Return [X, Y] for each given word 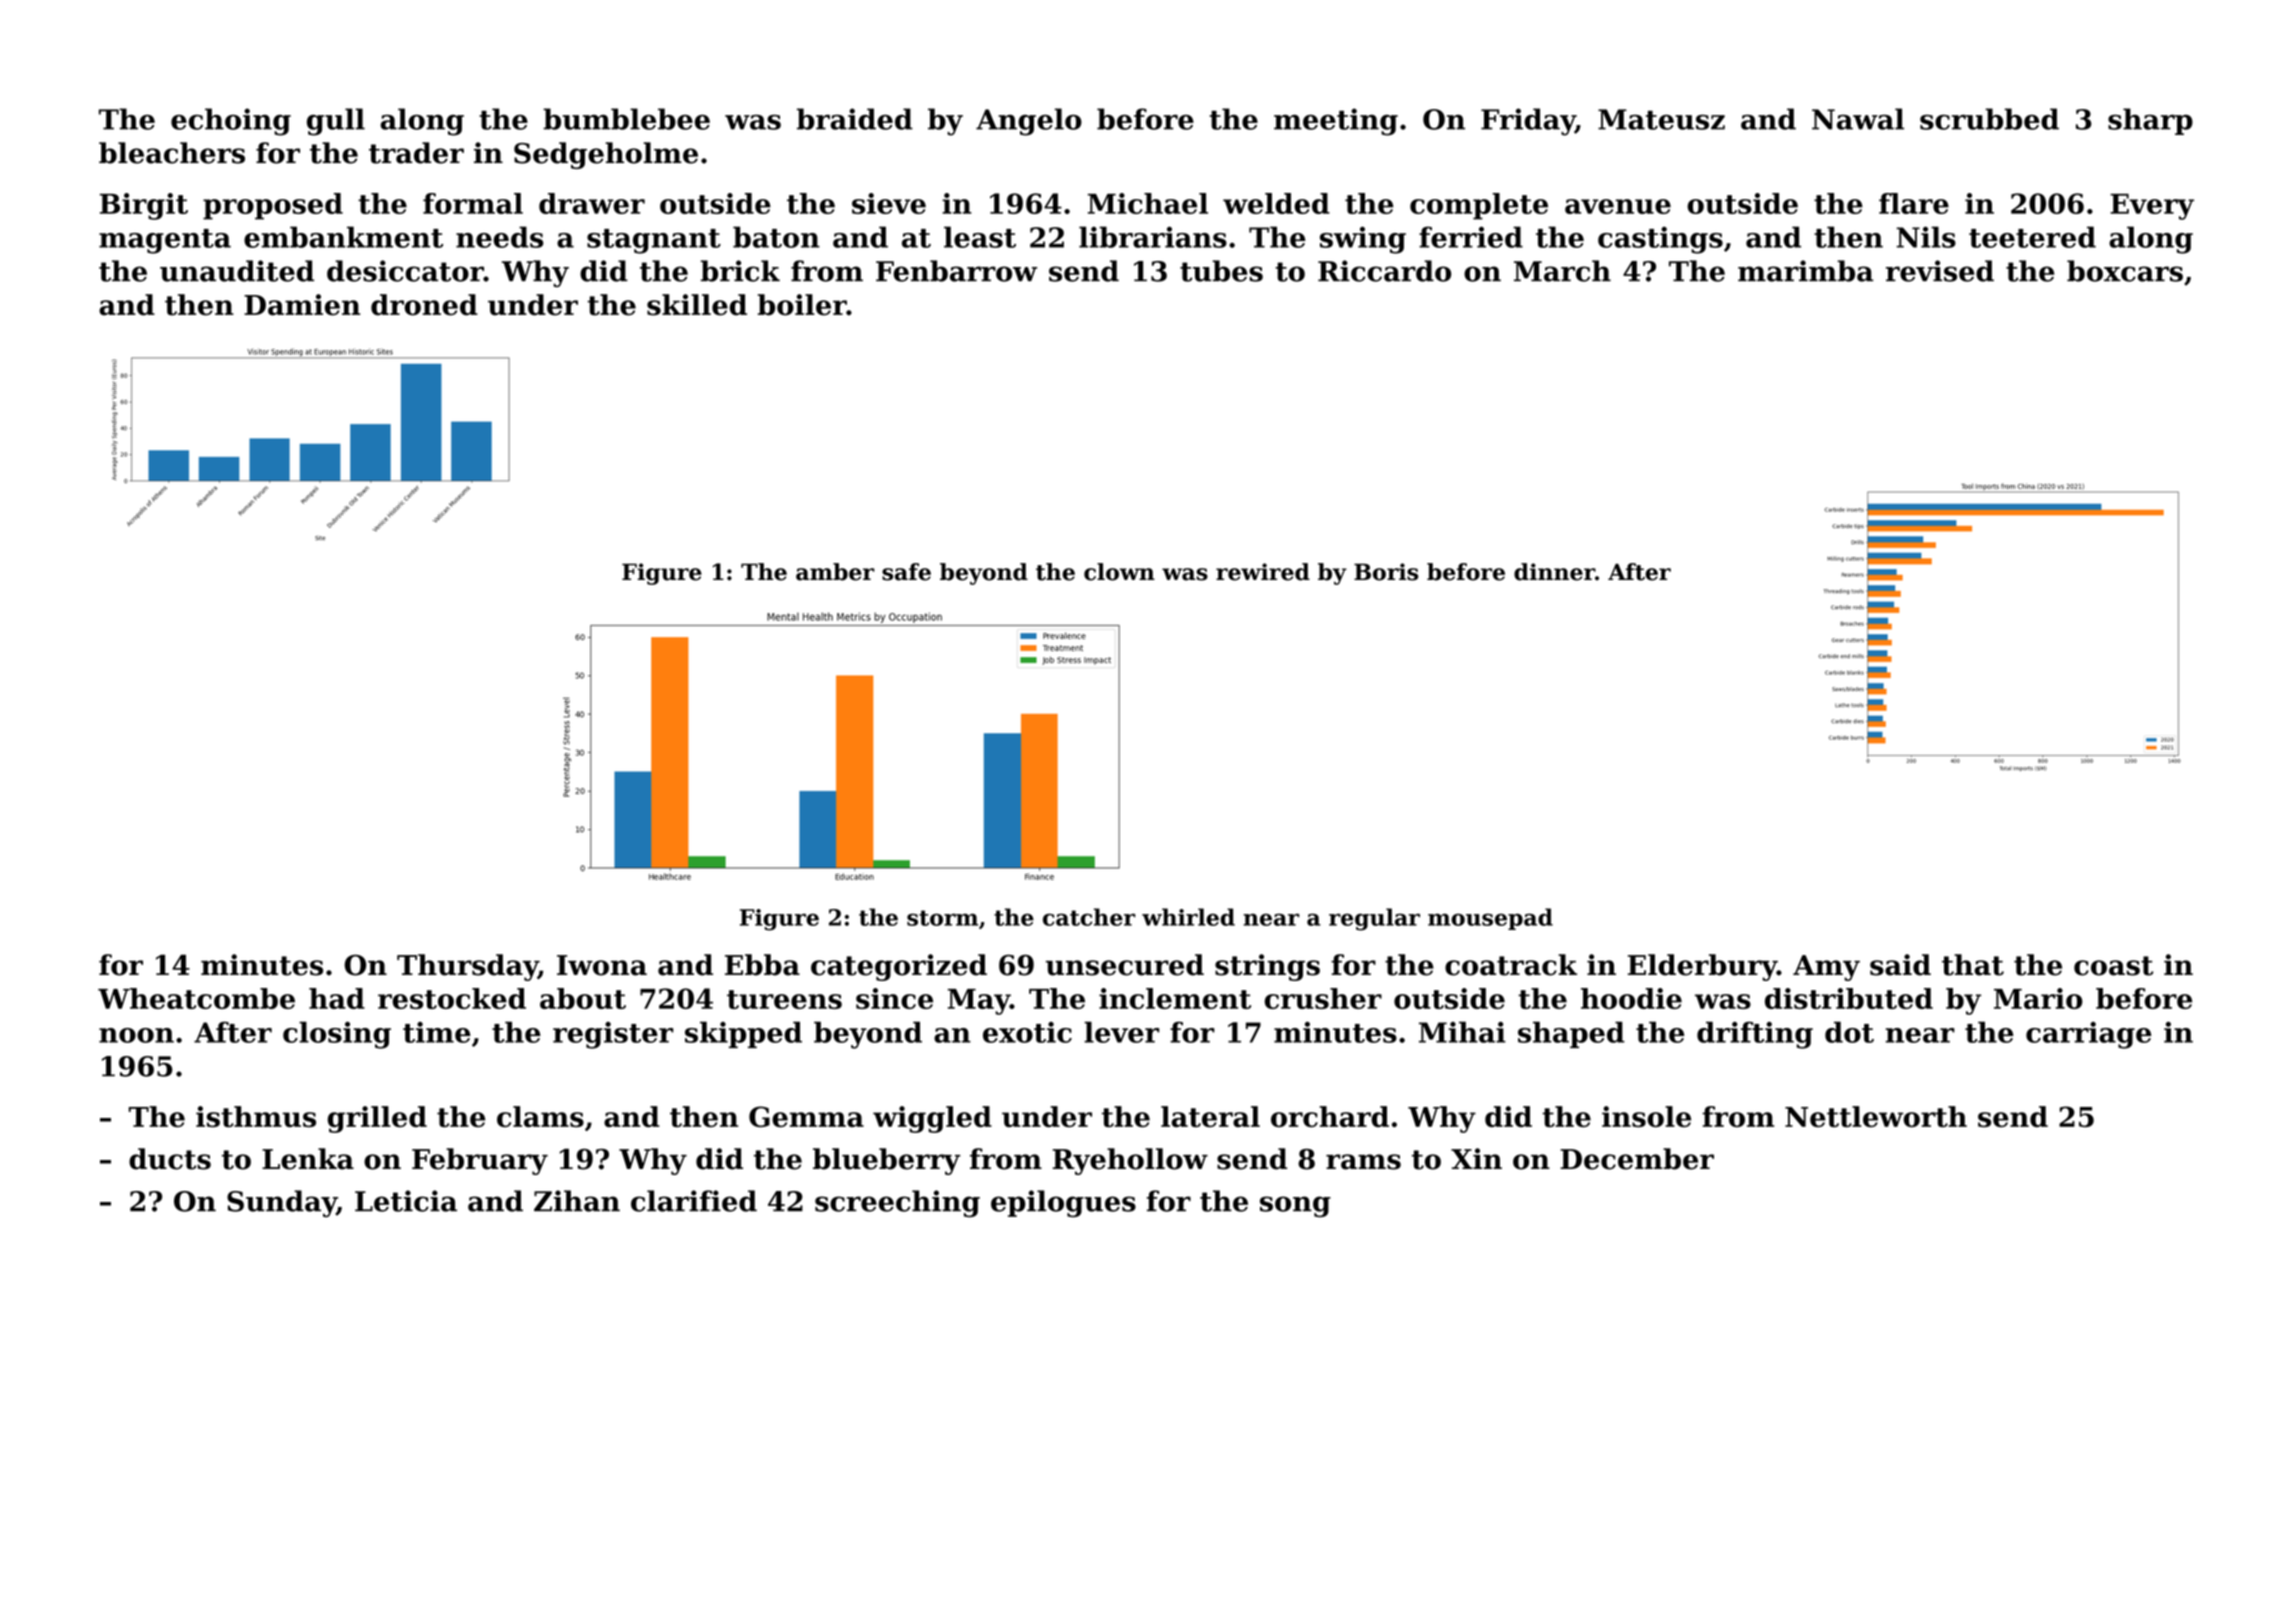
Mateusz [1661, 119]
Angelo [1029, 122]
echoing [231, 122]
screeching [897, 1204]
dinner [1554, 572]
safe [906, 572]
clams [540, 1116]
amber [835, 572]
